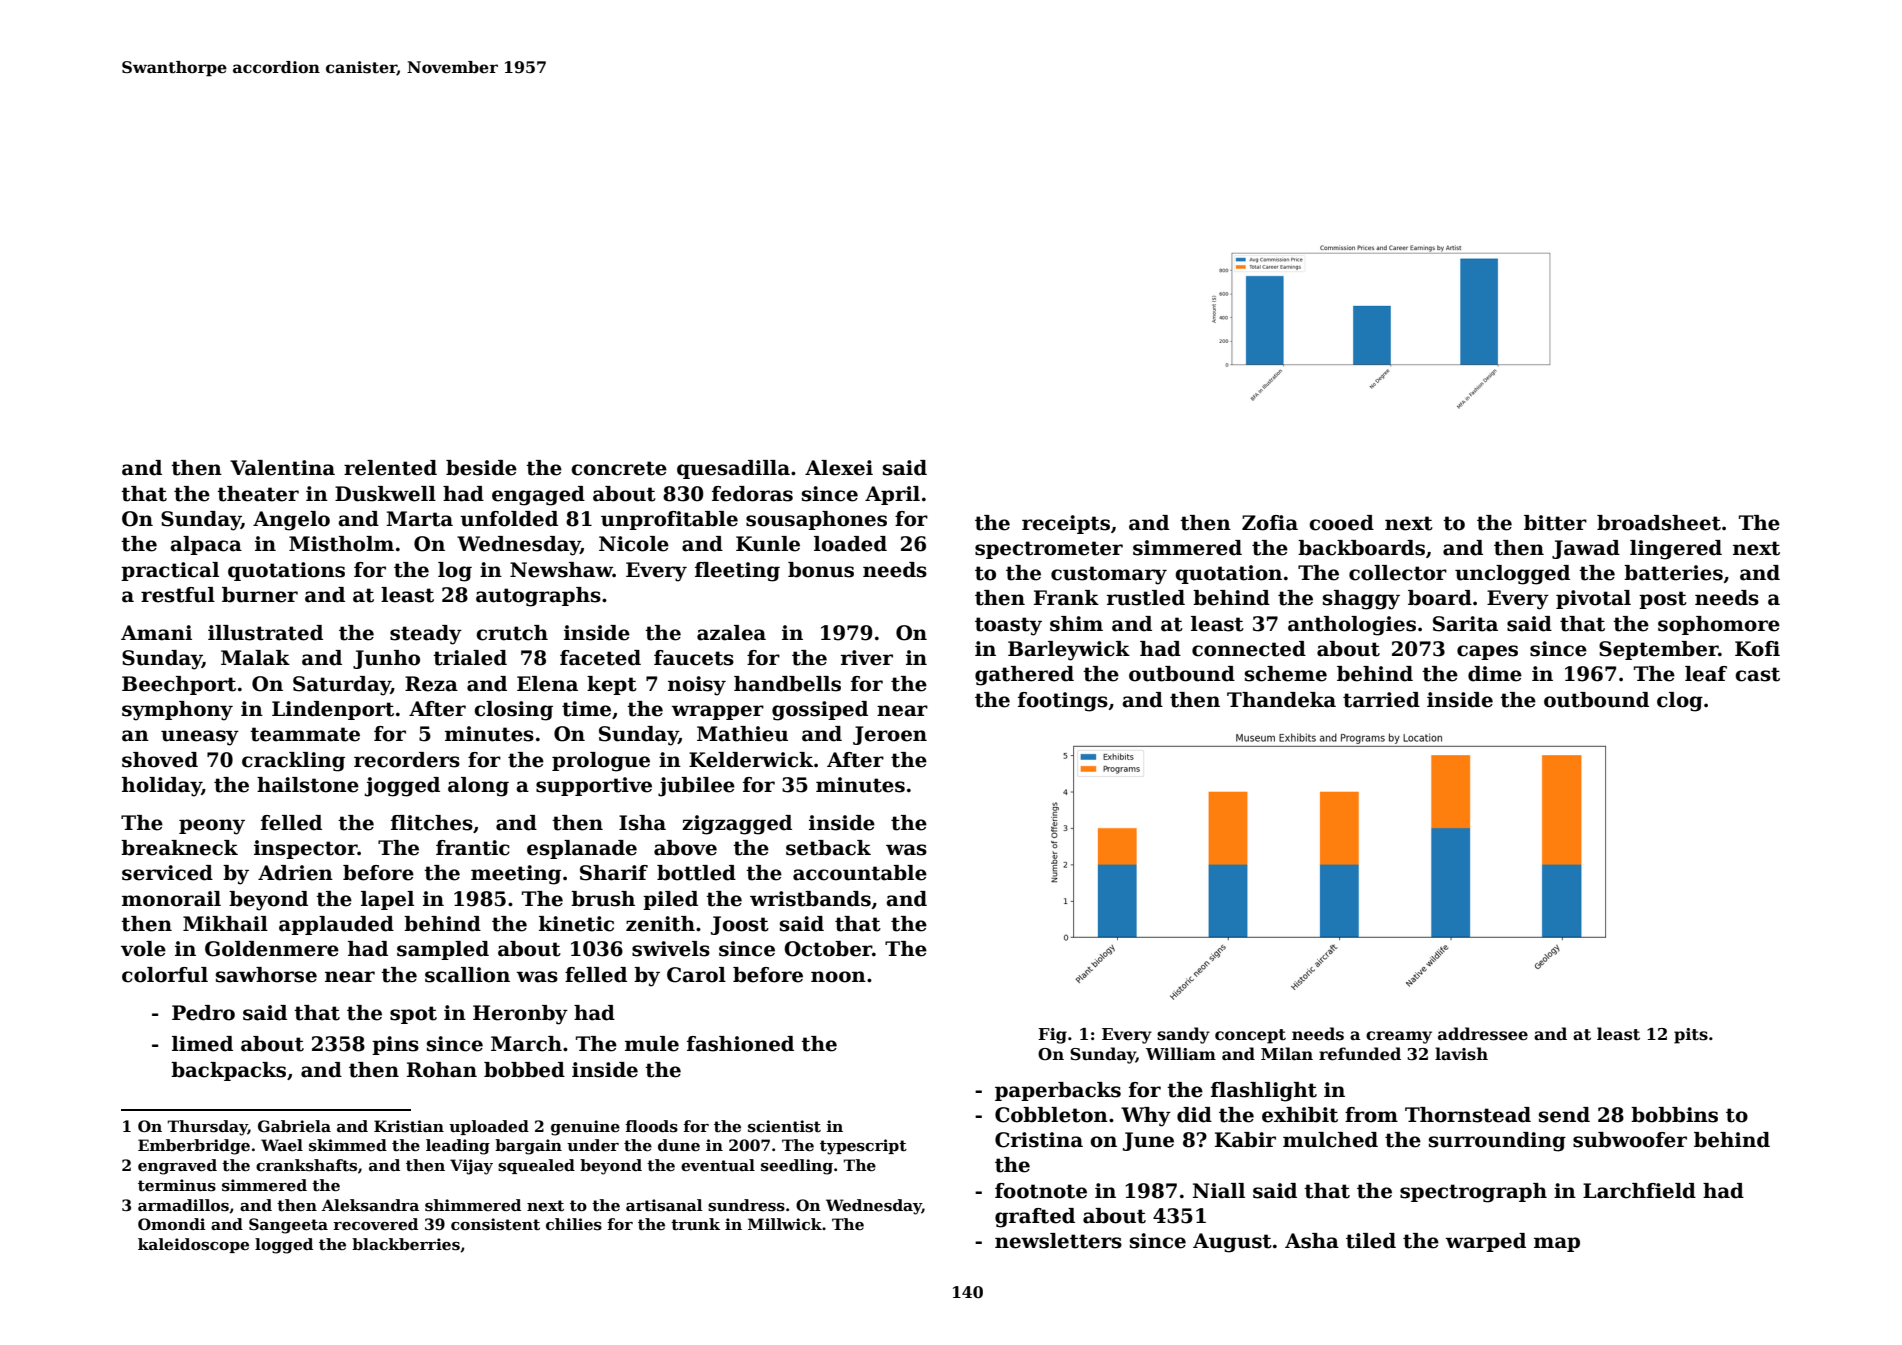 This screenshot has width=1902, height=1345. What do you see at coordinates (863, 1147) in the screenshot?
I see `typescript` at bounding box center [863, 1147].
